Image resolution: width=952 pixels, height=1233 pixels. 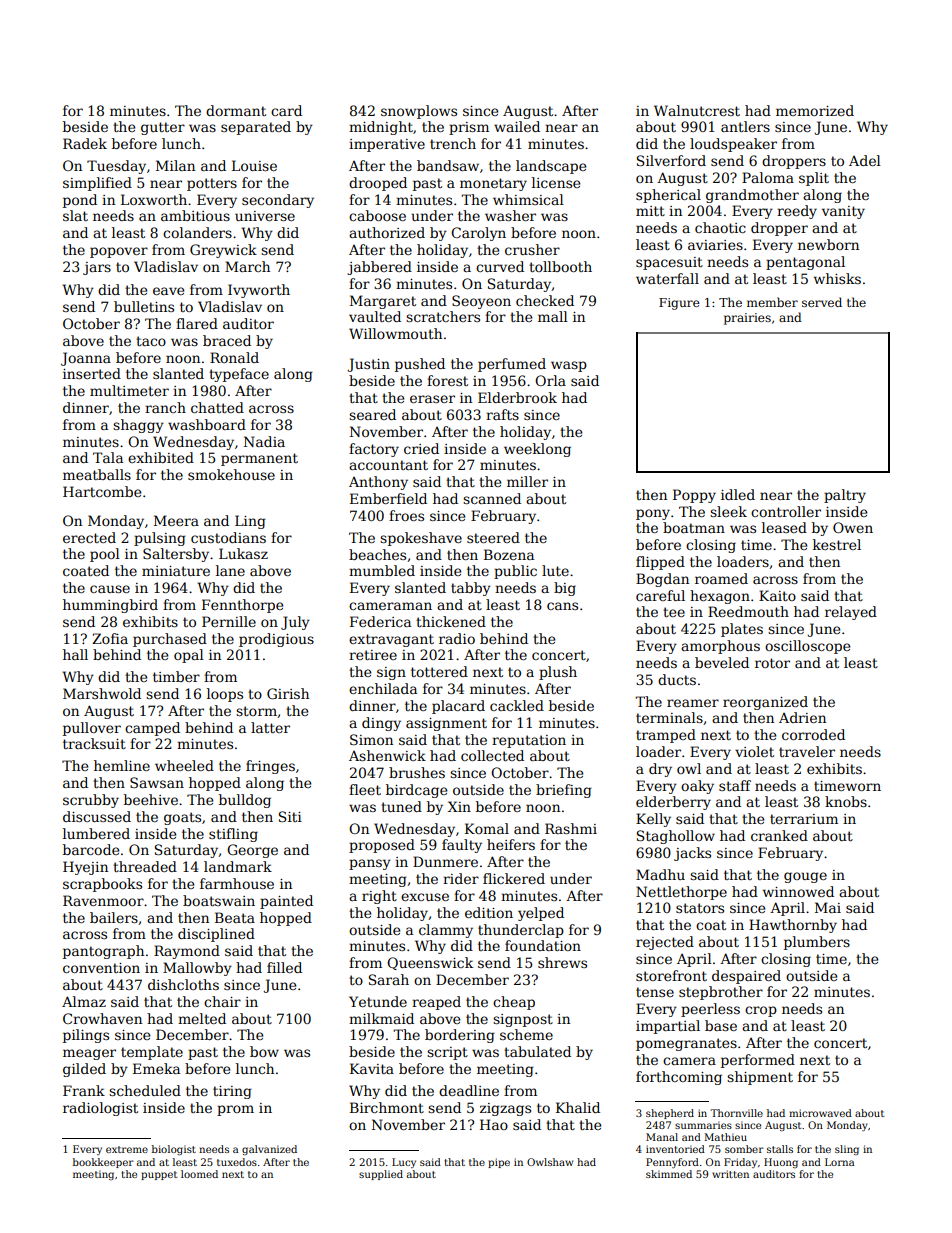 What do you see at coordinates (569, 366) in the screenshot?
I see `wasp` at bounding box center [569, 366].
